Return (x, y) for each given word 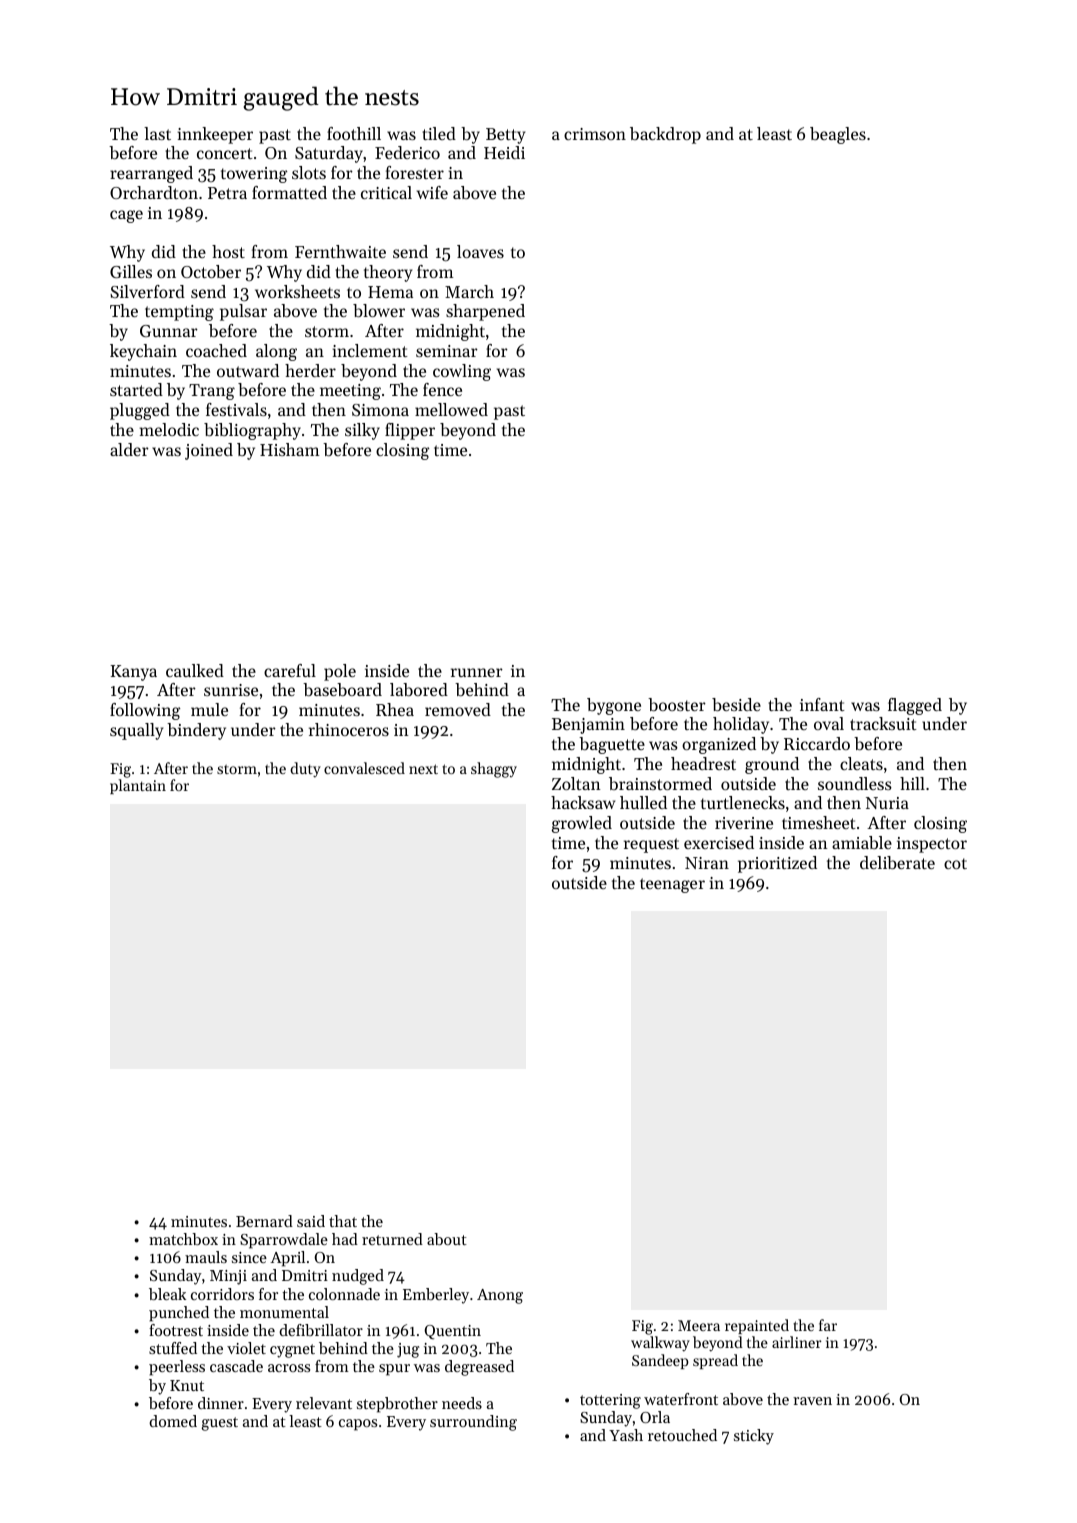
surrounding (473, 1423)
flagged (915, 706)
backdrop (665, 135)
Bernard (264, 1221)
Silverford (147, 291)
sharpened (485, 312)
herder (310, 370)
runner (477, 672)
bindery (196, 731)
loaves (480, 251)
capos (358, 1425)
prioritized (777, 864)
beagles (838, 135)
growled (582, 824)
